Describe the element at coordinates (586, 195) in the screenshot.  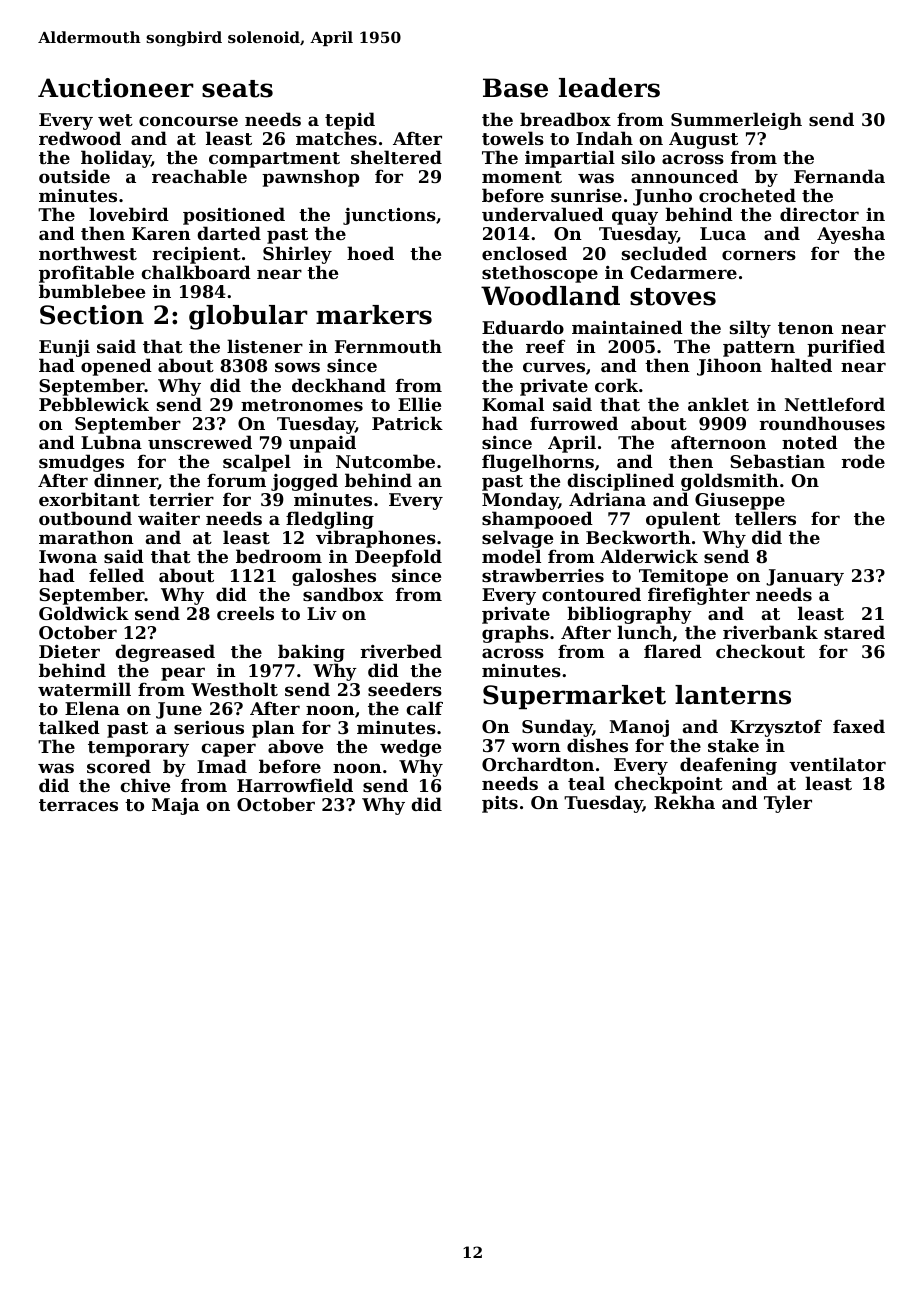
I see `sunrise` at that location.
